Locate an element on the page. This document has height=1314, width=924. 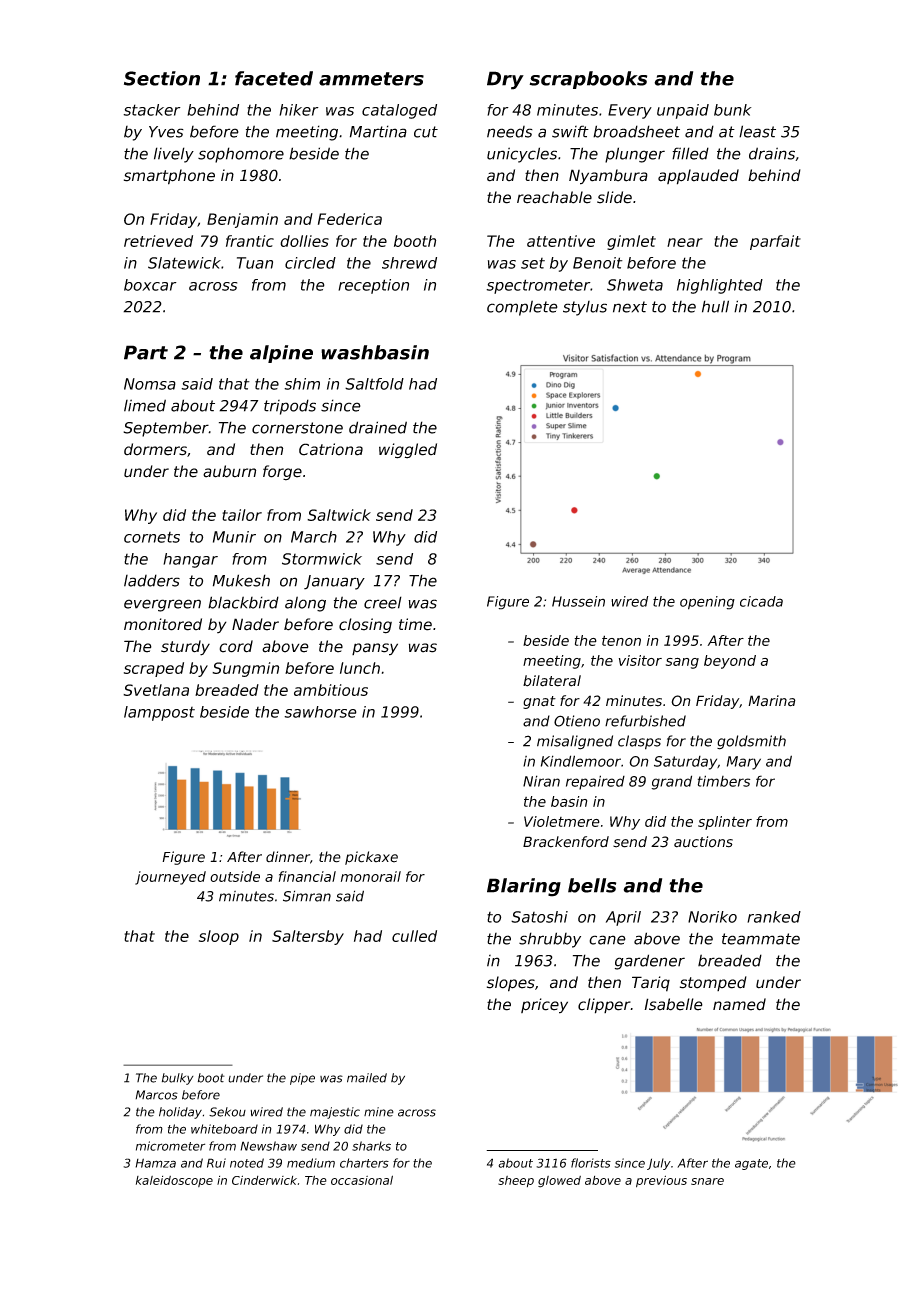
Hussein is located at coordinates (578, 601).
